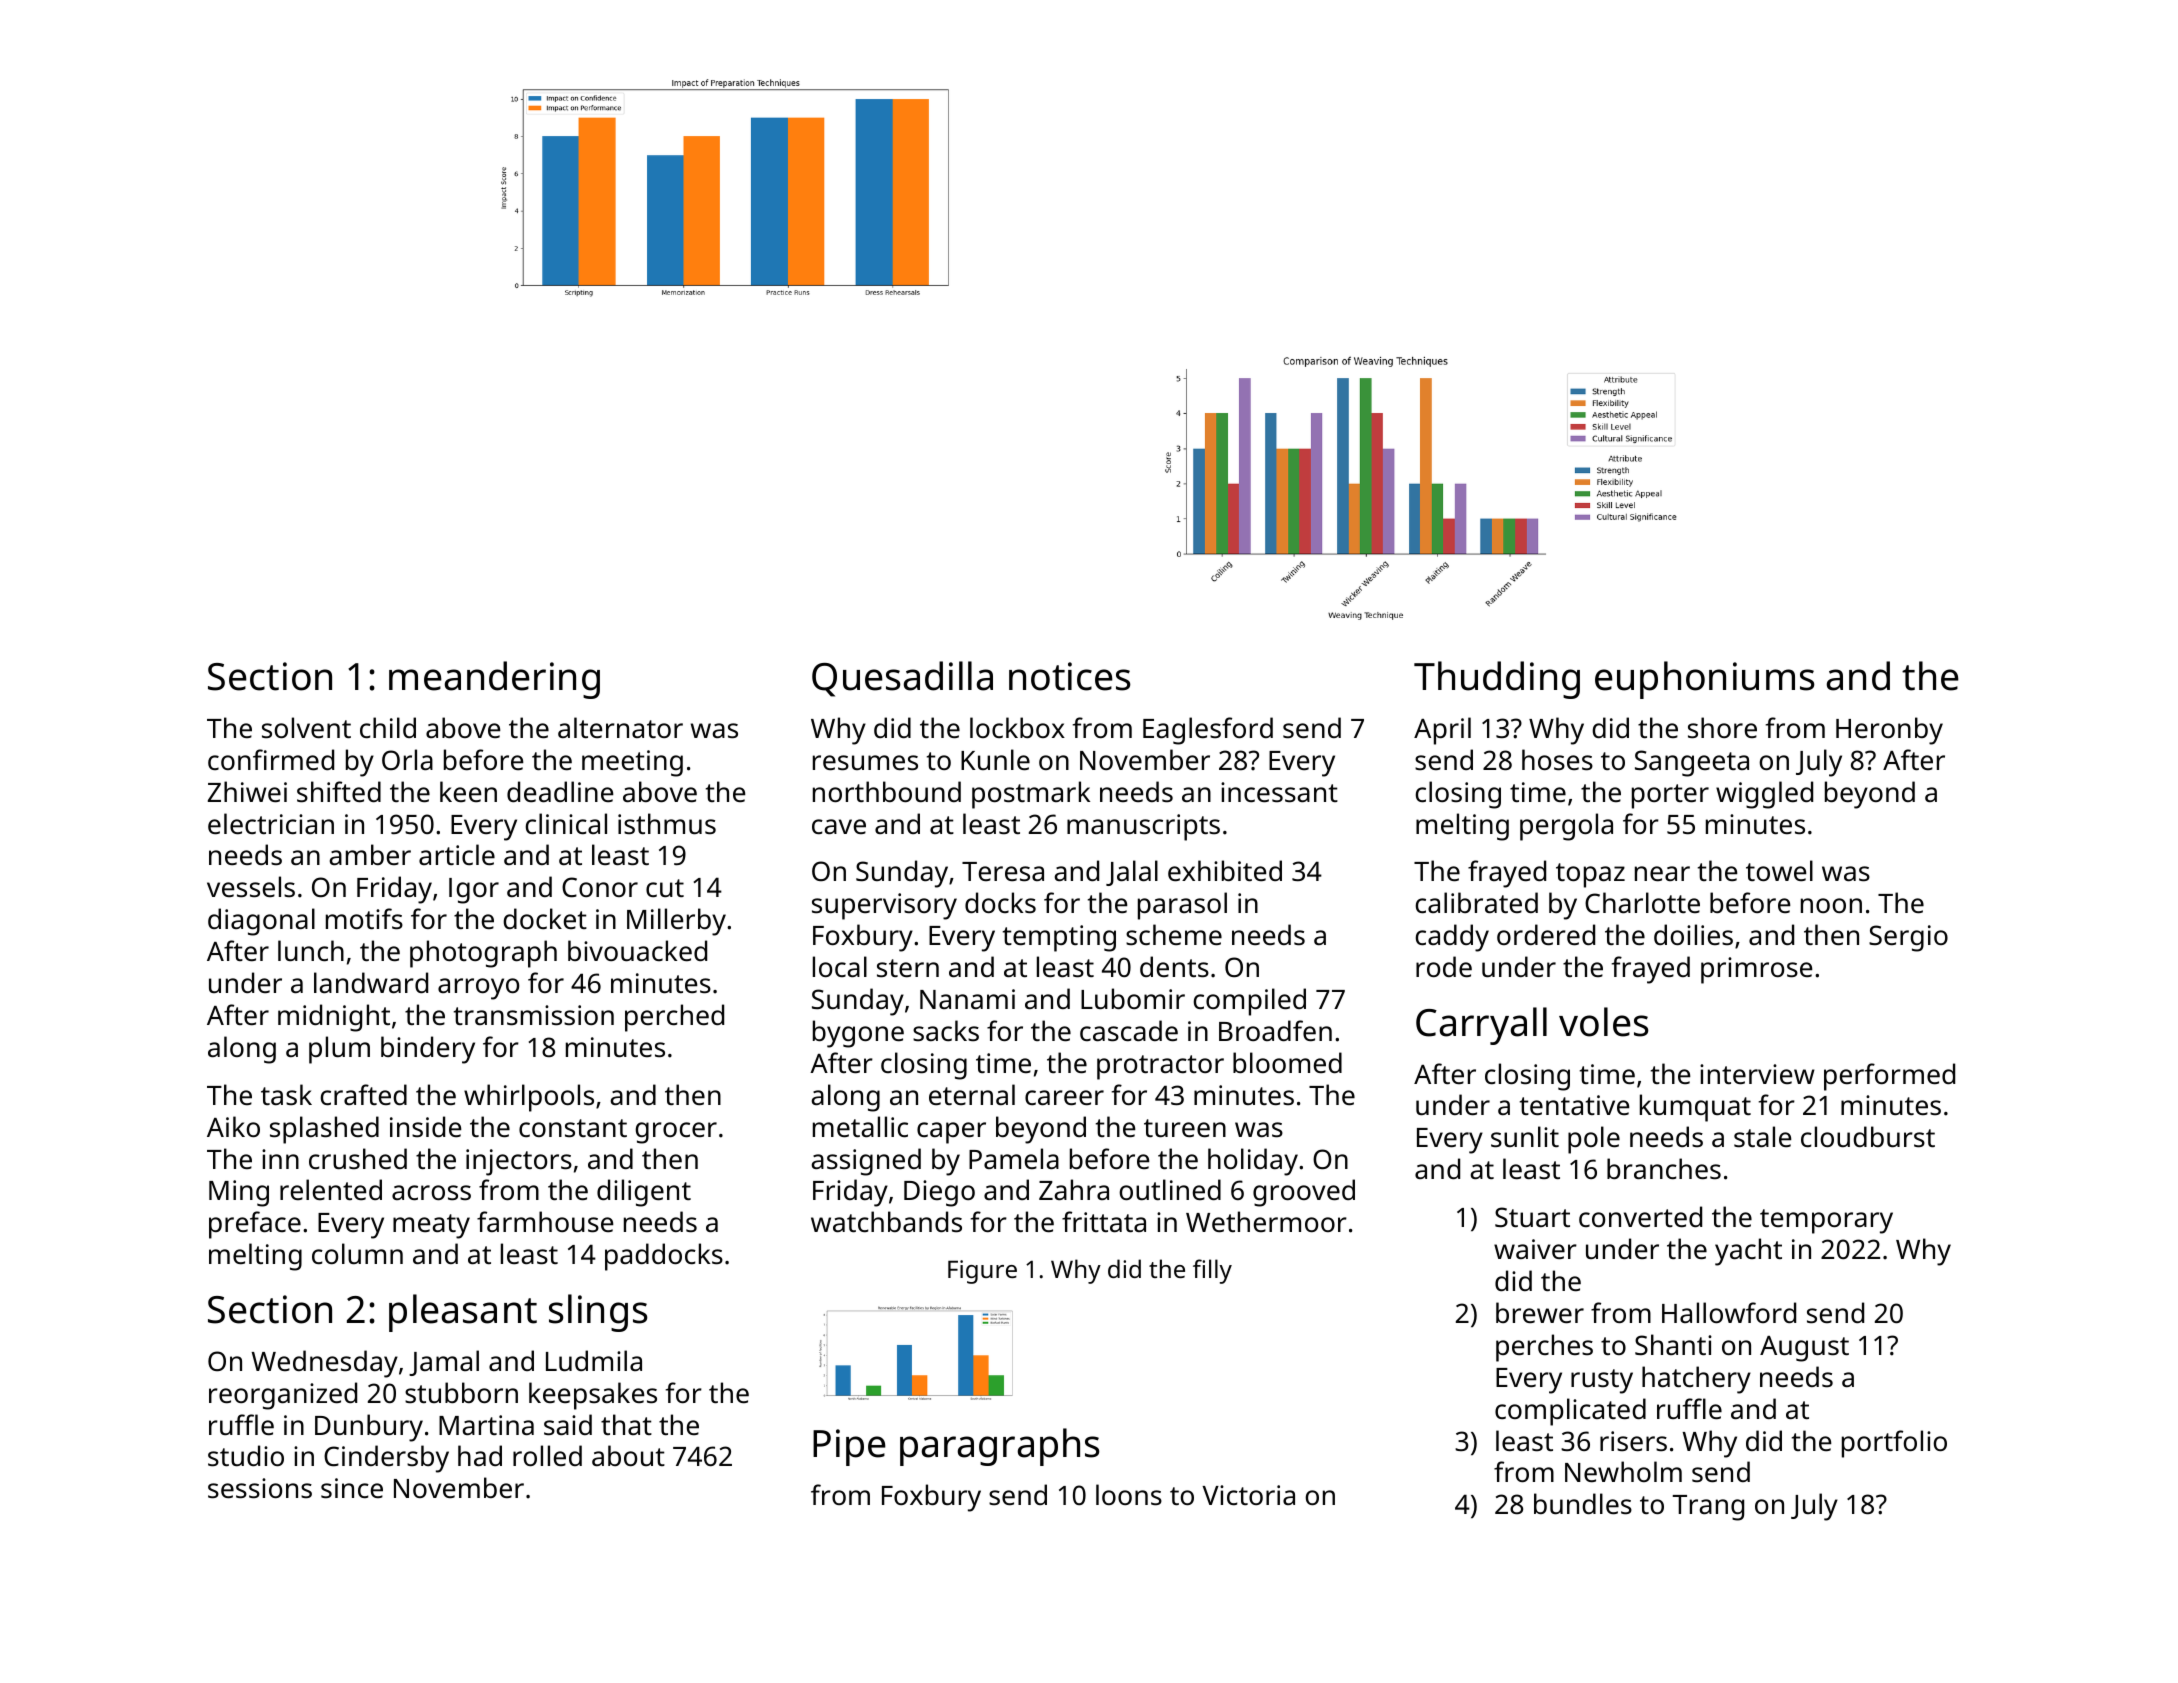 This screenshot has height=1683, width=2178. Describe the element at coordinates (1070, 676) in the screenshot. I see `notices` at that location.
